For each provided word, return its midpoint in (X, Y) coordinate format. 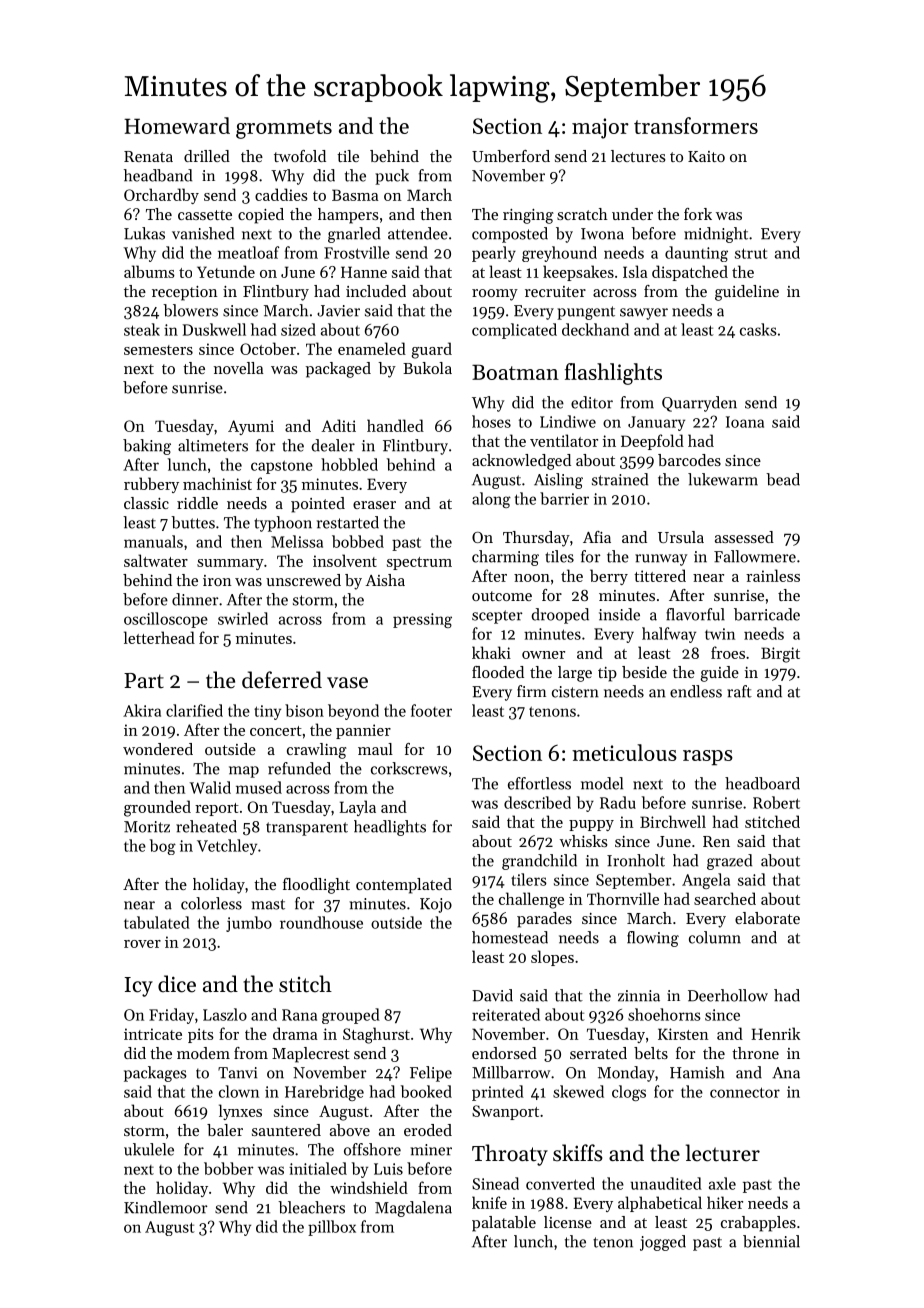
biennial (771, 1241)
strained (620, 479)
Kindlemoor (166, 1207)
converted (560, 1183)
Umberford (511, 156)
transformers (696, 125)
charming (505, 558)
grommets (284, 129)
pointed (318, 505)
